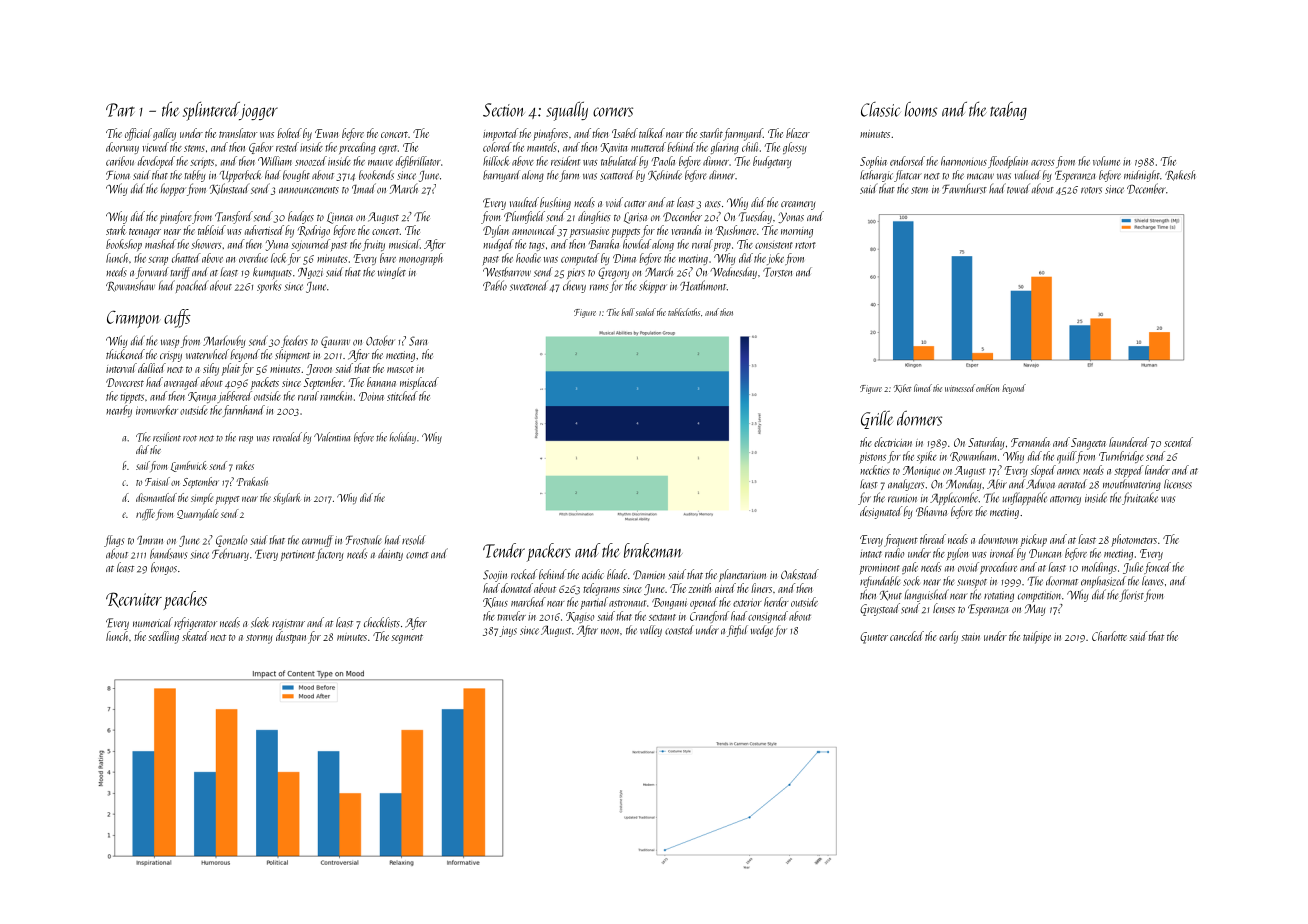 This screenshot has height=924, width=1308. Describe the element at coordinates (875, 470) in the screenshot. I see `neckties` at that location.
